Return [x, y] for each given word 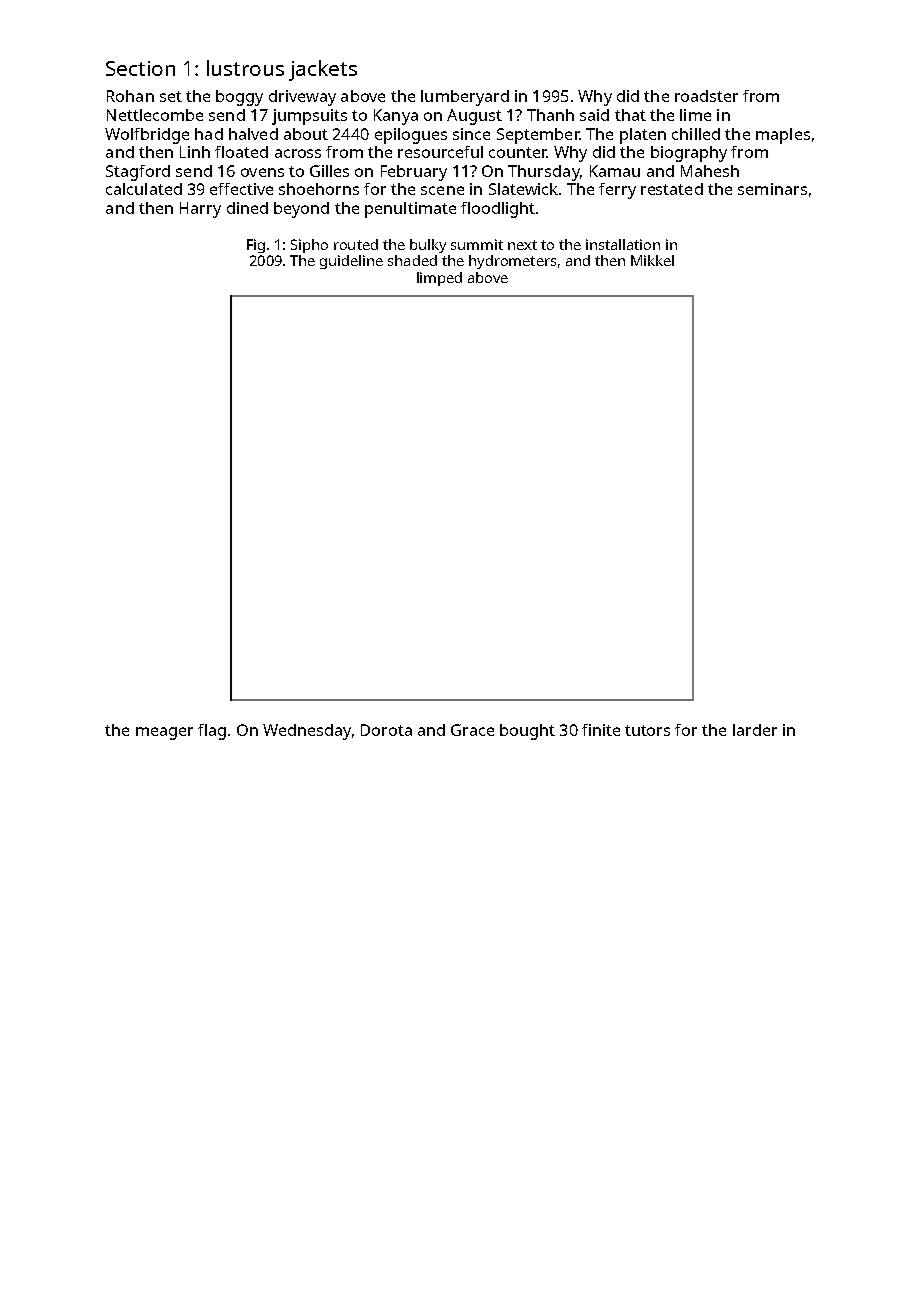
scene [442, 190]
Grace [472, 730]
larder [755, 730]
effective [241, 189]
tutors [647, 730]
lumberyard [465, 98]
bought [527, 732]
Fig [256, 246]
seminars [772, 189]
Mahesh [710, 171]
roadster [706, 96]
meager [164, 733]
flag [212, 732]
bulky [428, 246]
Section [140, 68]
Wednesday [307, 732]
